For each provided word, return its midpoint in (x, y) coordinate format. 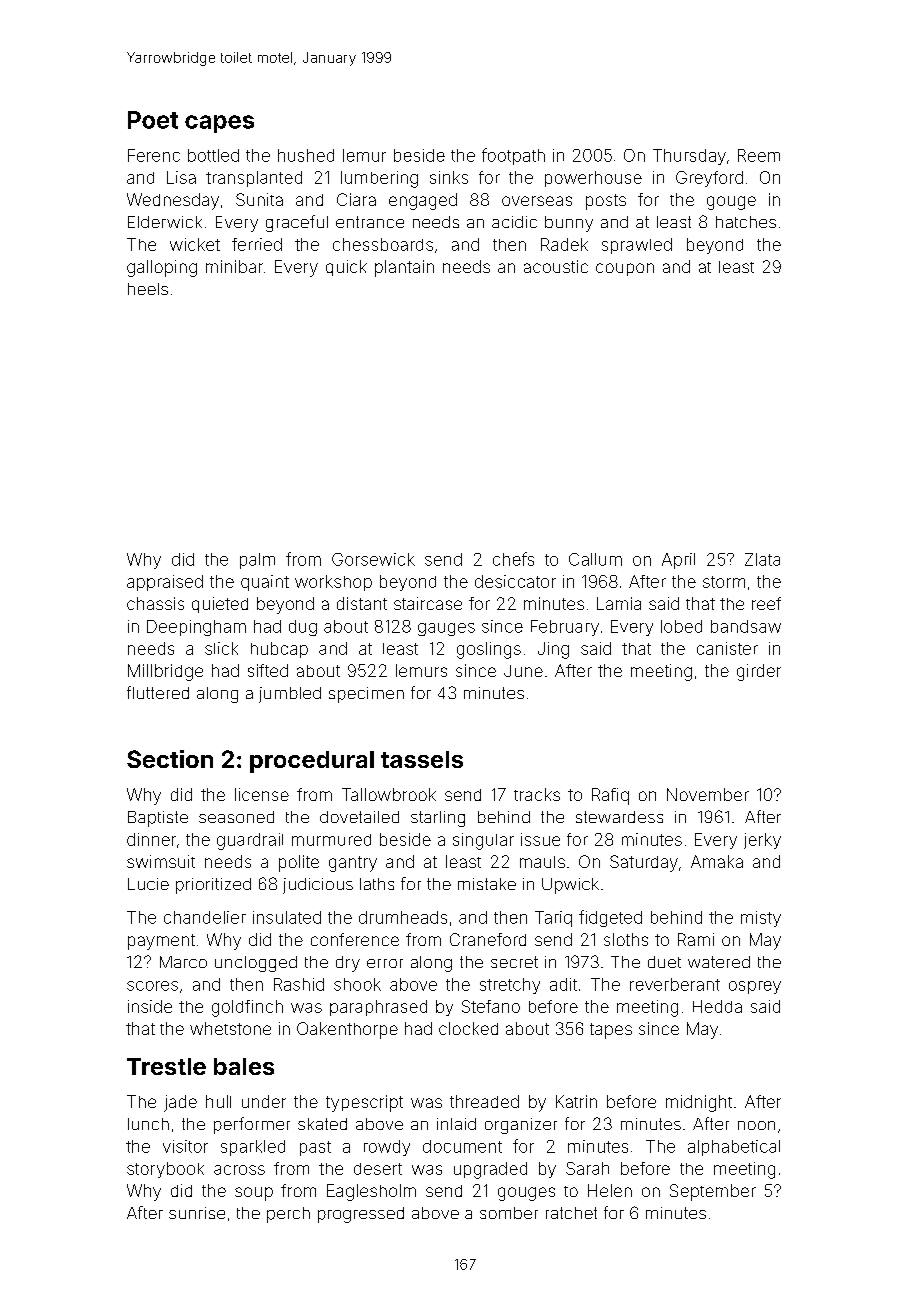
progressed (361, 1215)
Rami (696, 939)
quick (346, 268)
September (713, 1192)
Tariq (553, 919)
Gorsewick (373, 559)
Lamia (619, 603)
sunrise (197, 1213)
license (262, 794)
